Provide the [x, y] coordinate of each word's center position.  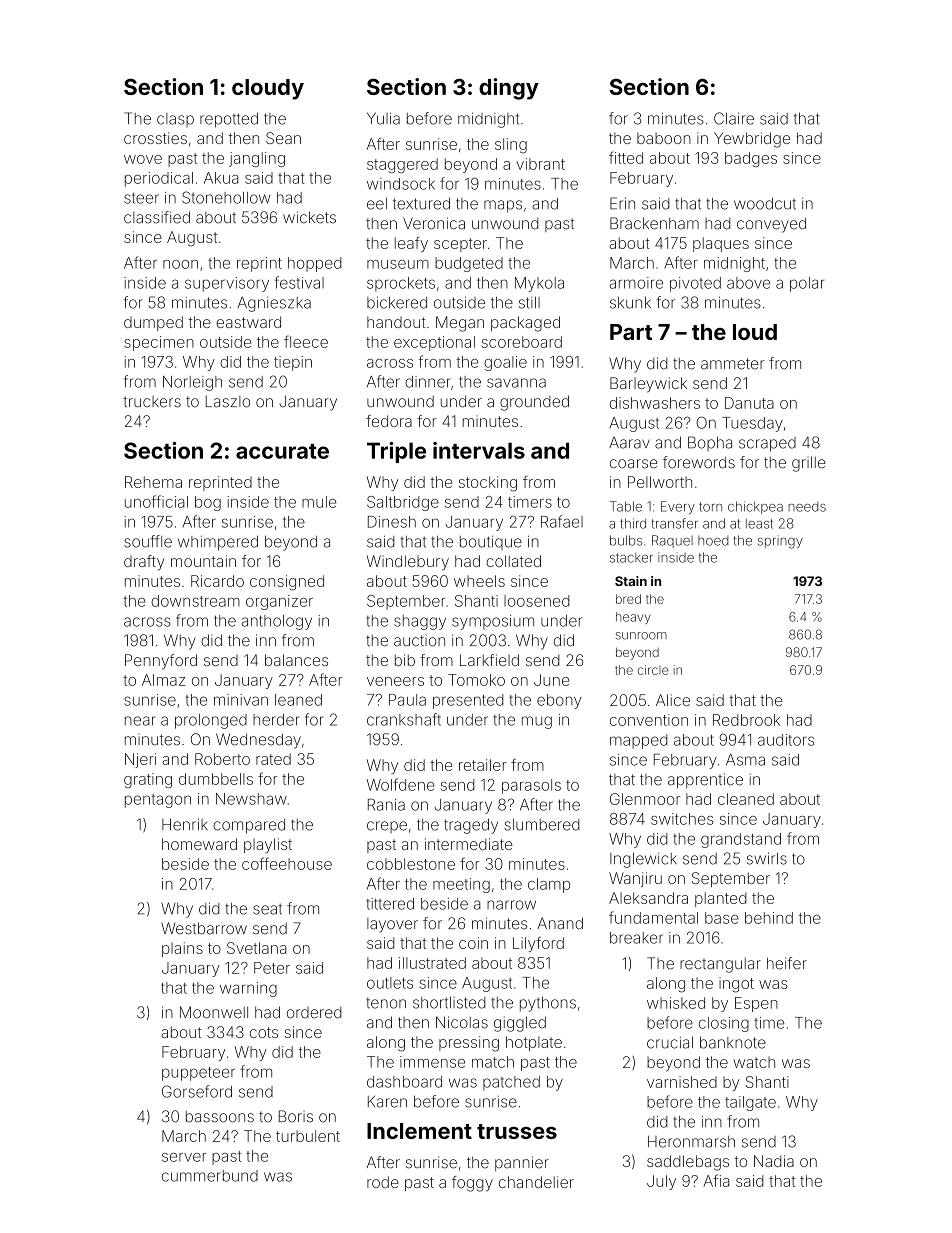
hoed [713, 541]
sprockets [401, 284]
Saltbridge [403, 503]
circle [653, 670]
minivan [241, 700]
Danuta [749, 403]
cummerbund [210, 1176]
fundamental [653, 917]
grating [148, 780]
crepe [387, 827]
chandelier [536, 1182]
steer [141, 198]
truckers [152, 402]
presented [468, 701]
